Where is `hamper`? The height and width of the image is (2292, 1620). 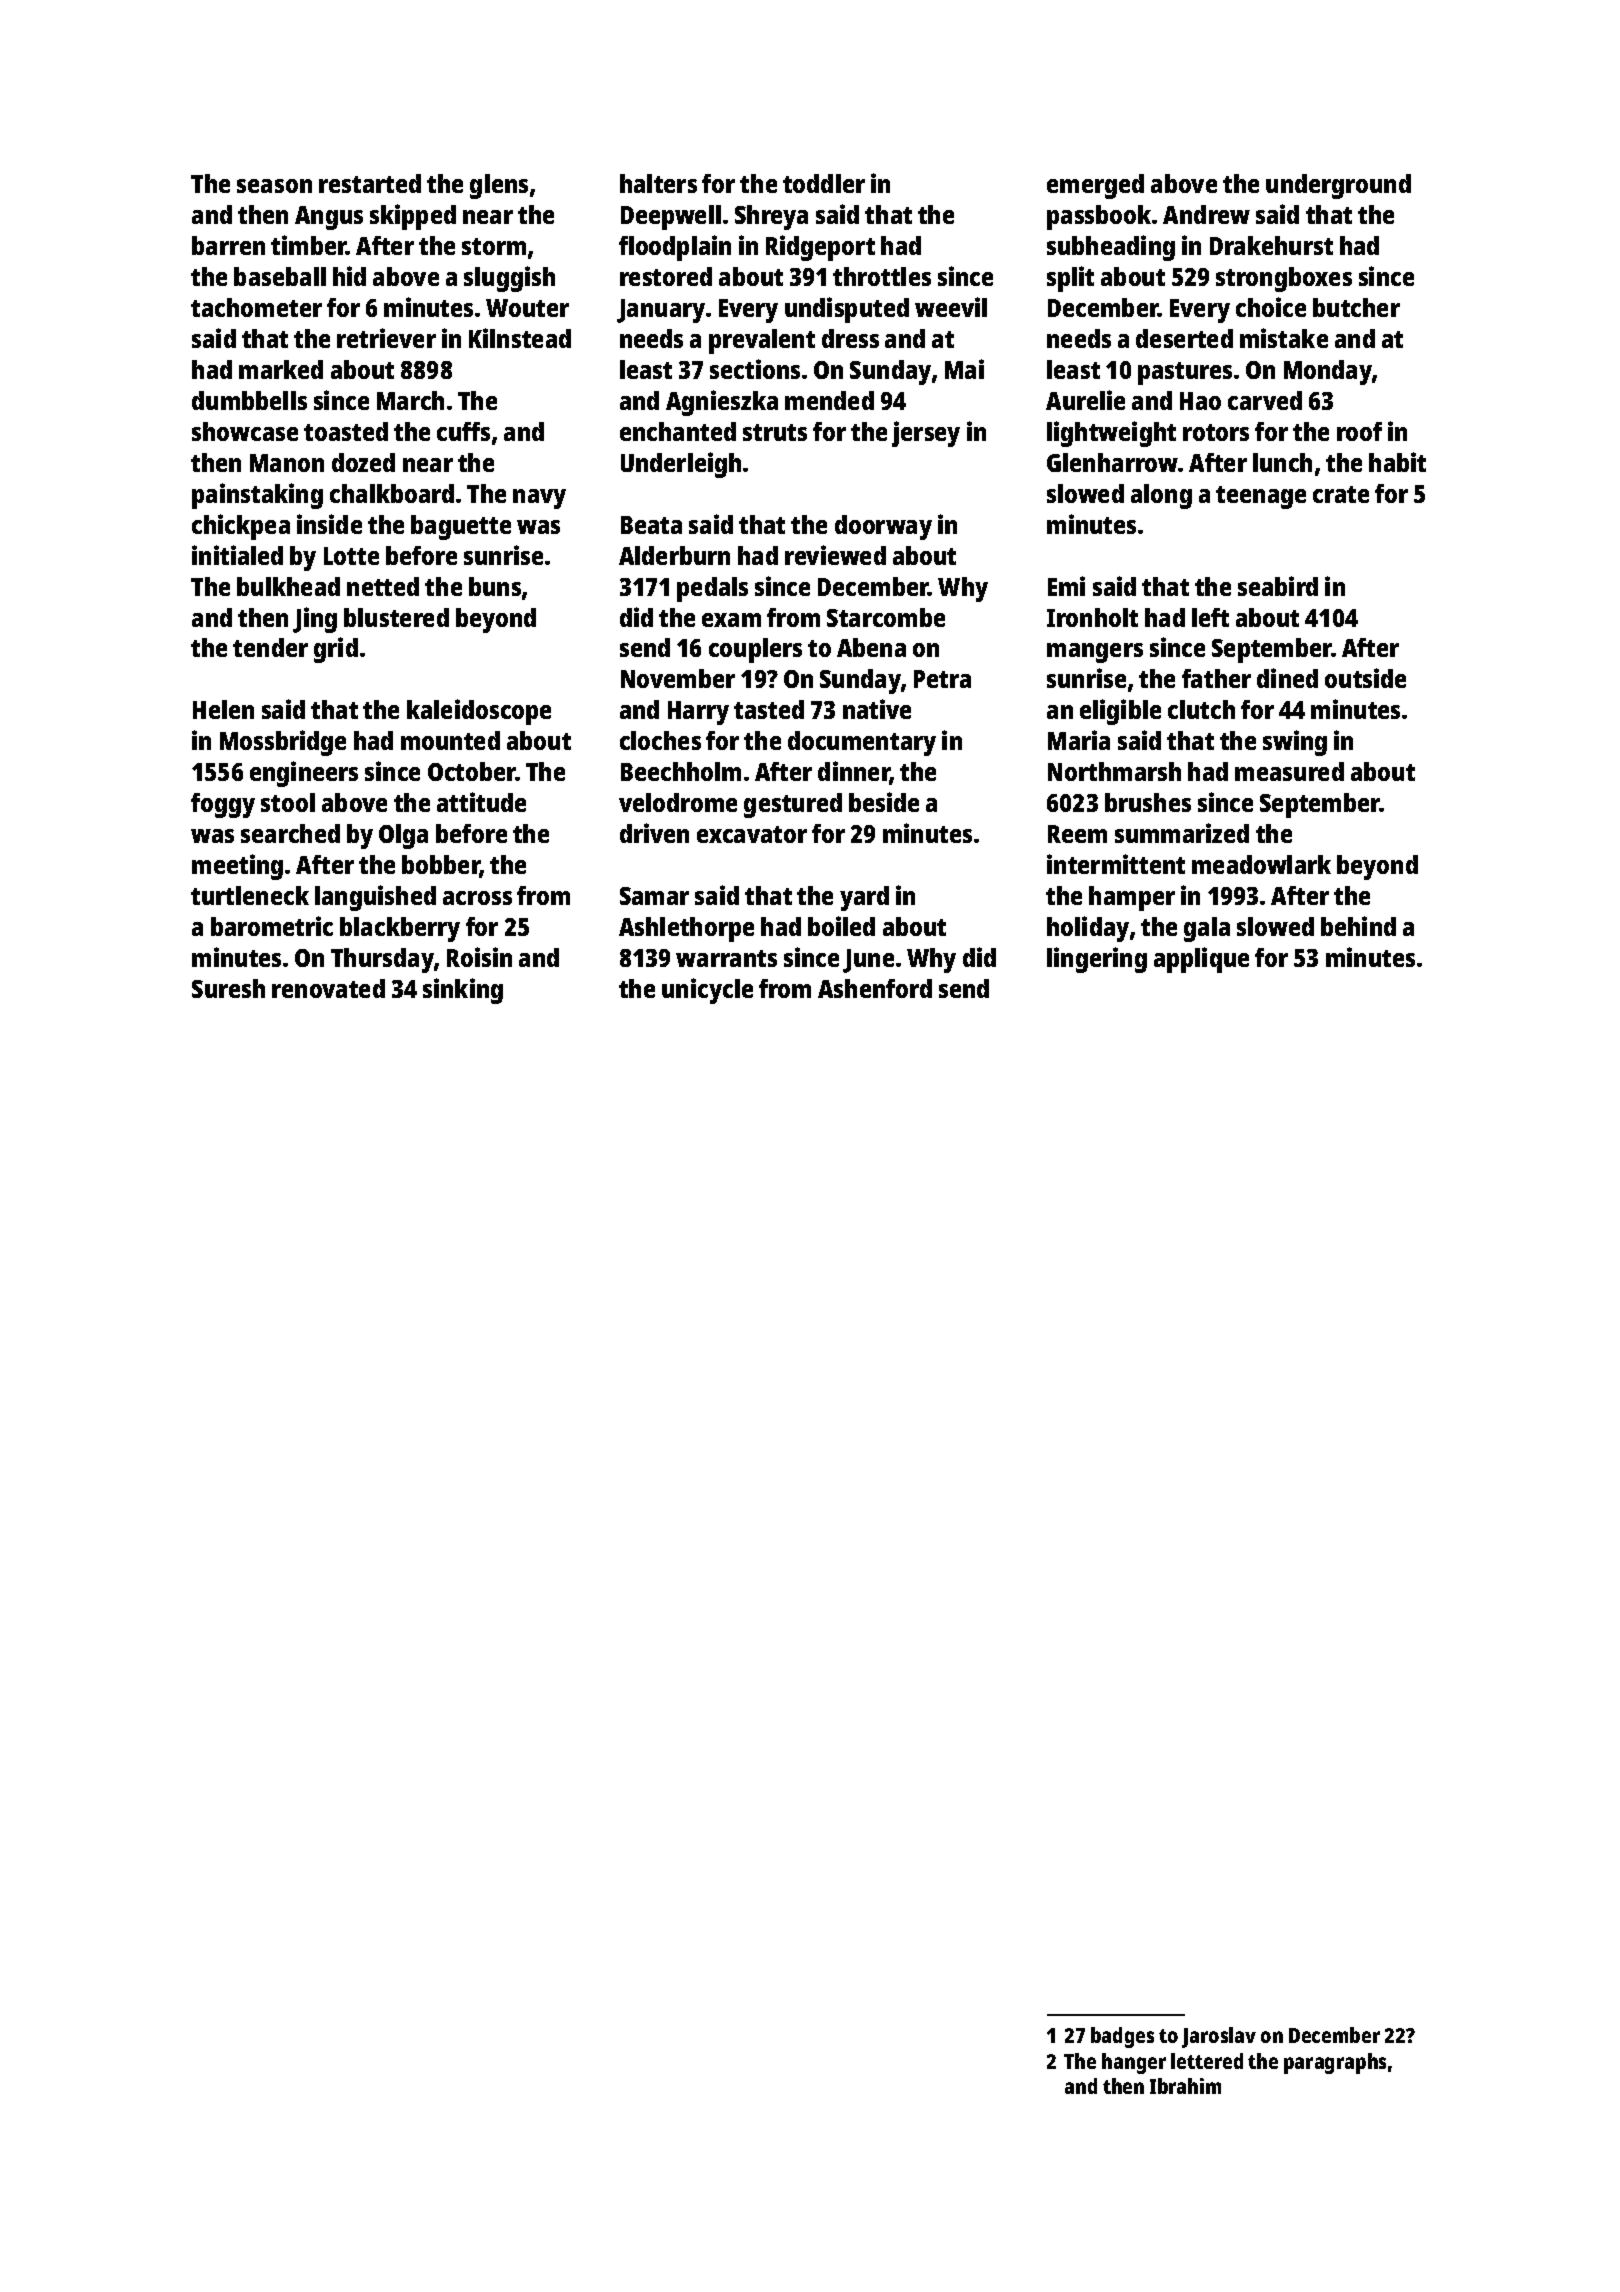
hamper is located at coordinates (1132, 898).
